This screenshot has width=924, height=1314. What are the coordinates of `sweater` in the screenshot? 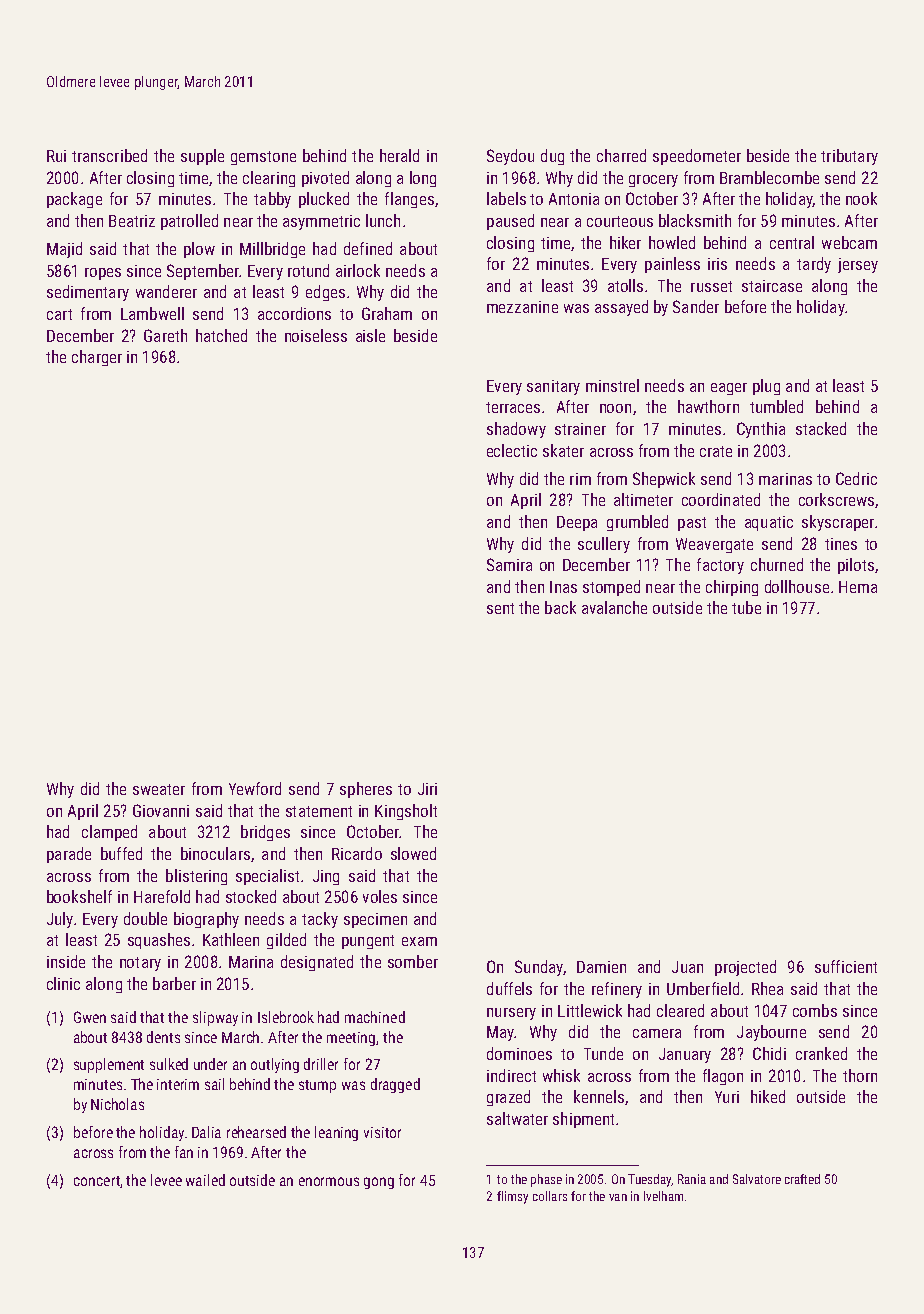 It's located at (159, 789).
